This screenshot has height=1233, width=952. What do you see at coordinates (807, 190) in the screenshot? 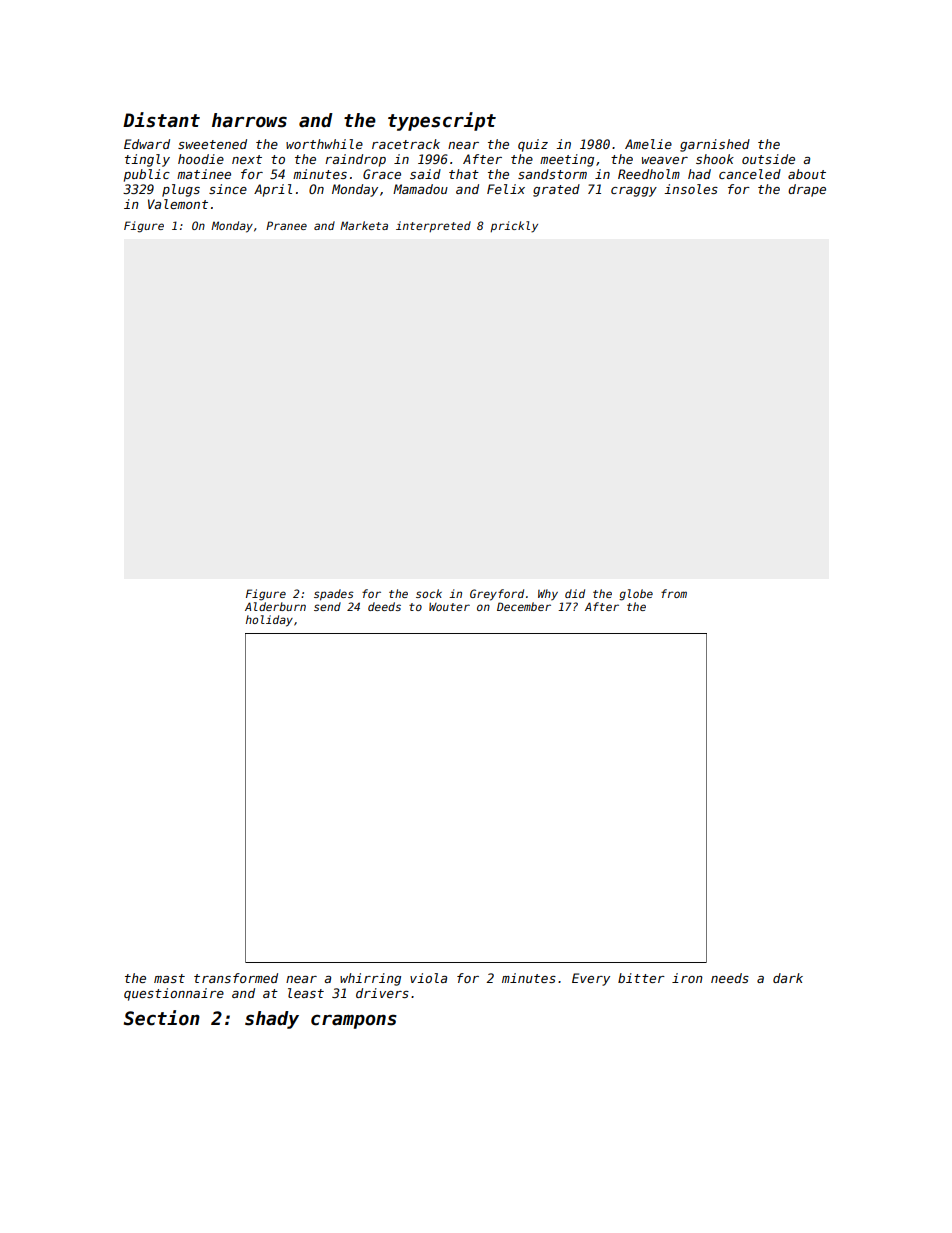
I see `drape` at bounding box center [807, 190].
